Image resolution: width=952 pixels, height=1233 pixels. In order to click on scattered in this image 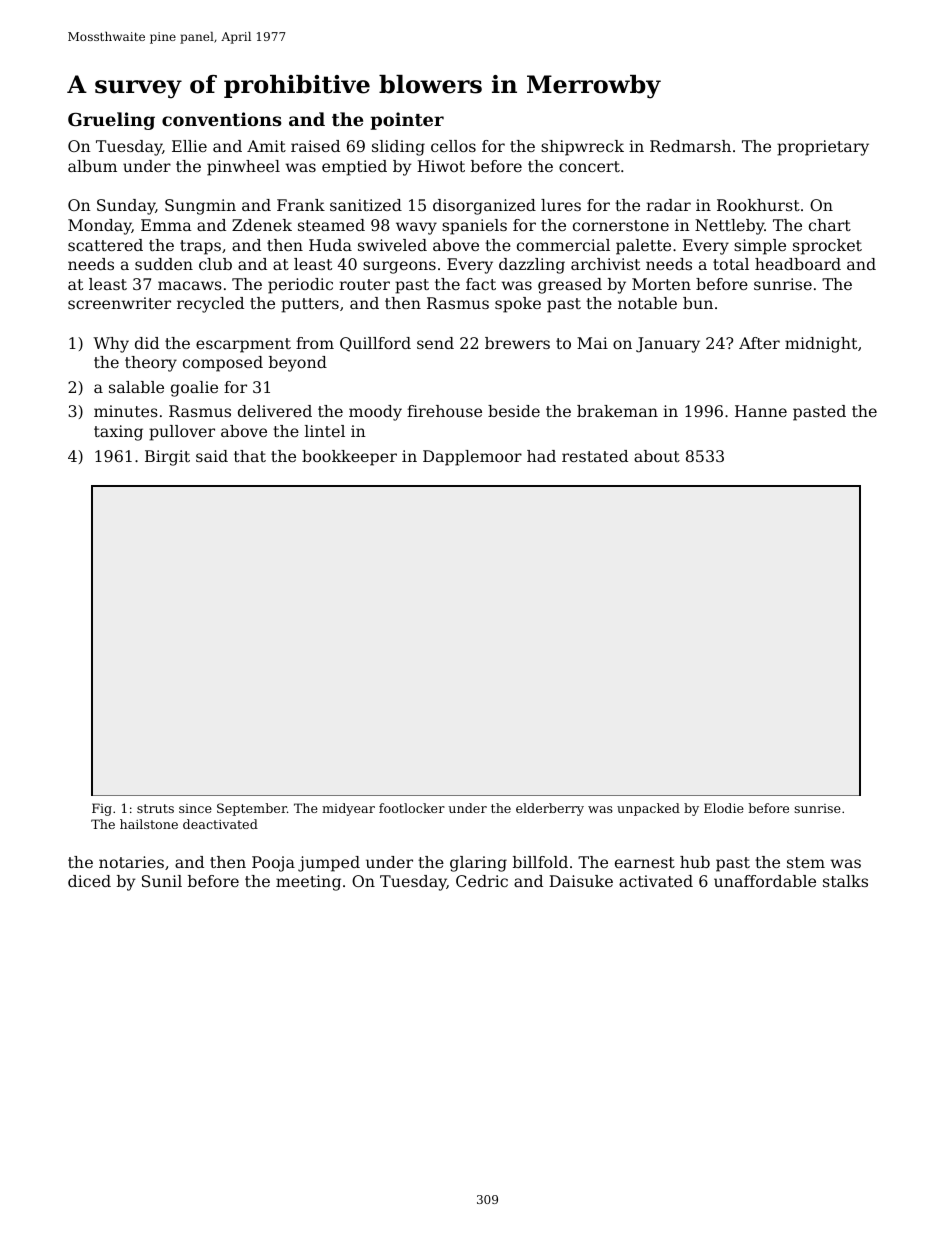, I will do `click(105, 245)`.
